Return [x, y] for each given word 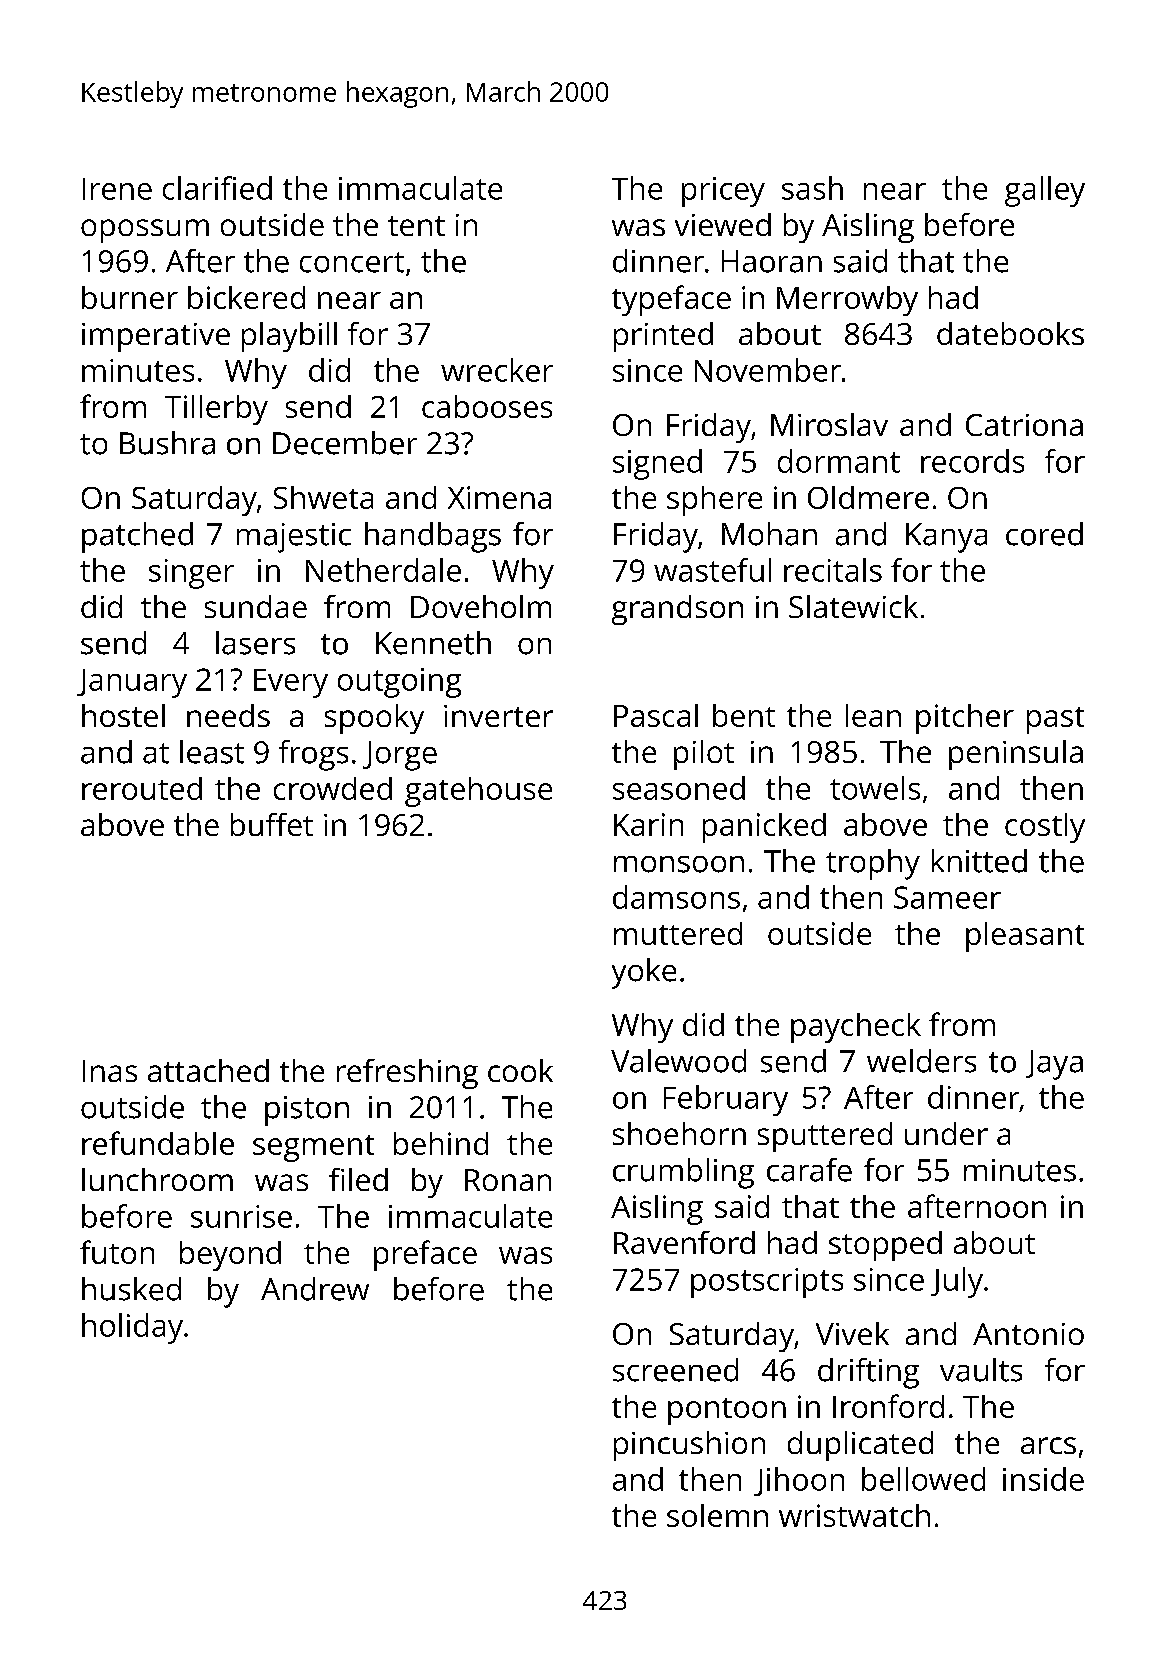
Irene [117, 189]
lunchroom [157, 1179]
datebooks [1010, 333]
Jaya [1054, 1065]
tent [416, 226]
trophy [873, 864]
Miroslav [829, 424]
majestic [294, 538]
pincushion [689, 1446]
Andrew [315, 1289]
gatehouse [478, 792]
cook [520, 1070]
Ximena [499, 497]
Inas [110, 1071]
